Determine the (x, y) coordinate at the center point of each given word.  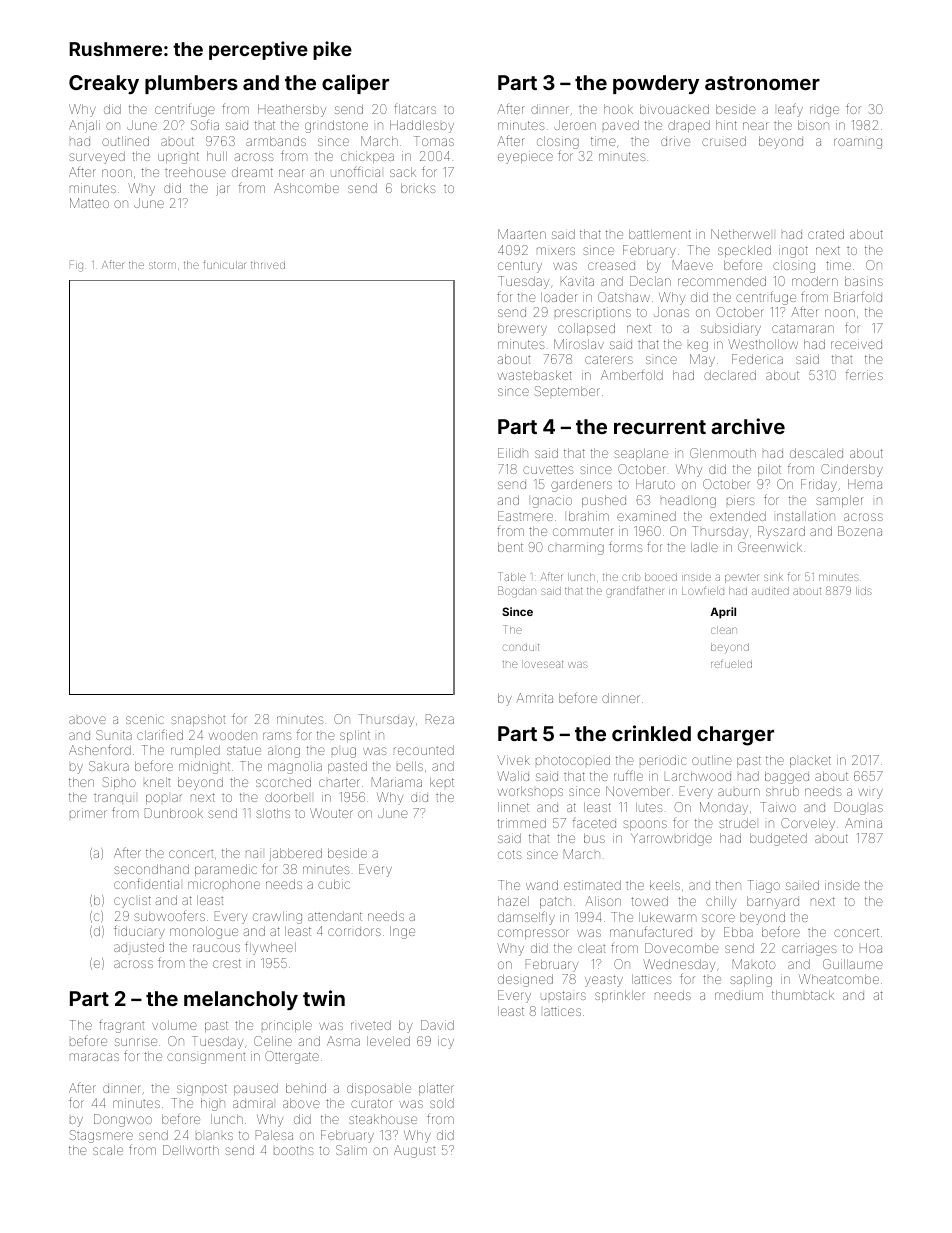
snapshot (198, 720)
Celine (273, 1041)
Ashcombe (306, 188)
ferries (864, 374)
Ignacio (552, 501)
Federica (757, 359)
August (414, 1151)
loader (558, 297)
